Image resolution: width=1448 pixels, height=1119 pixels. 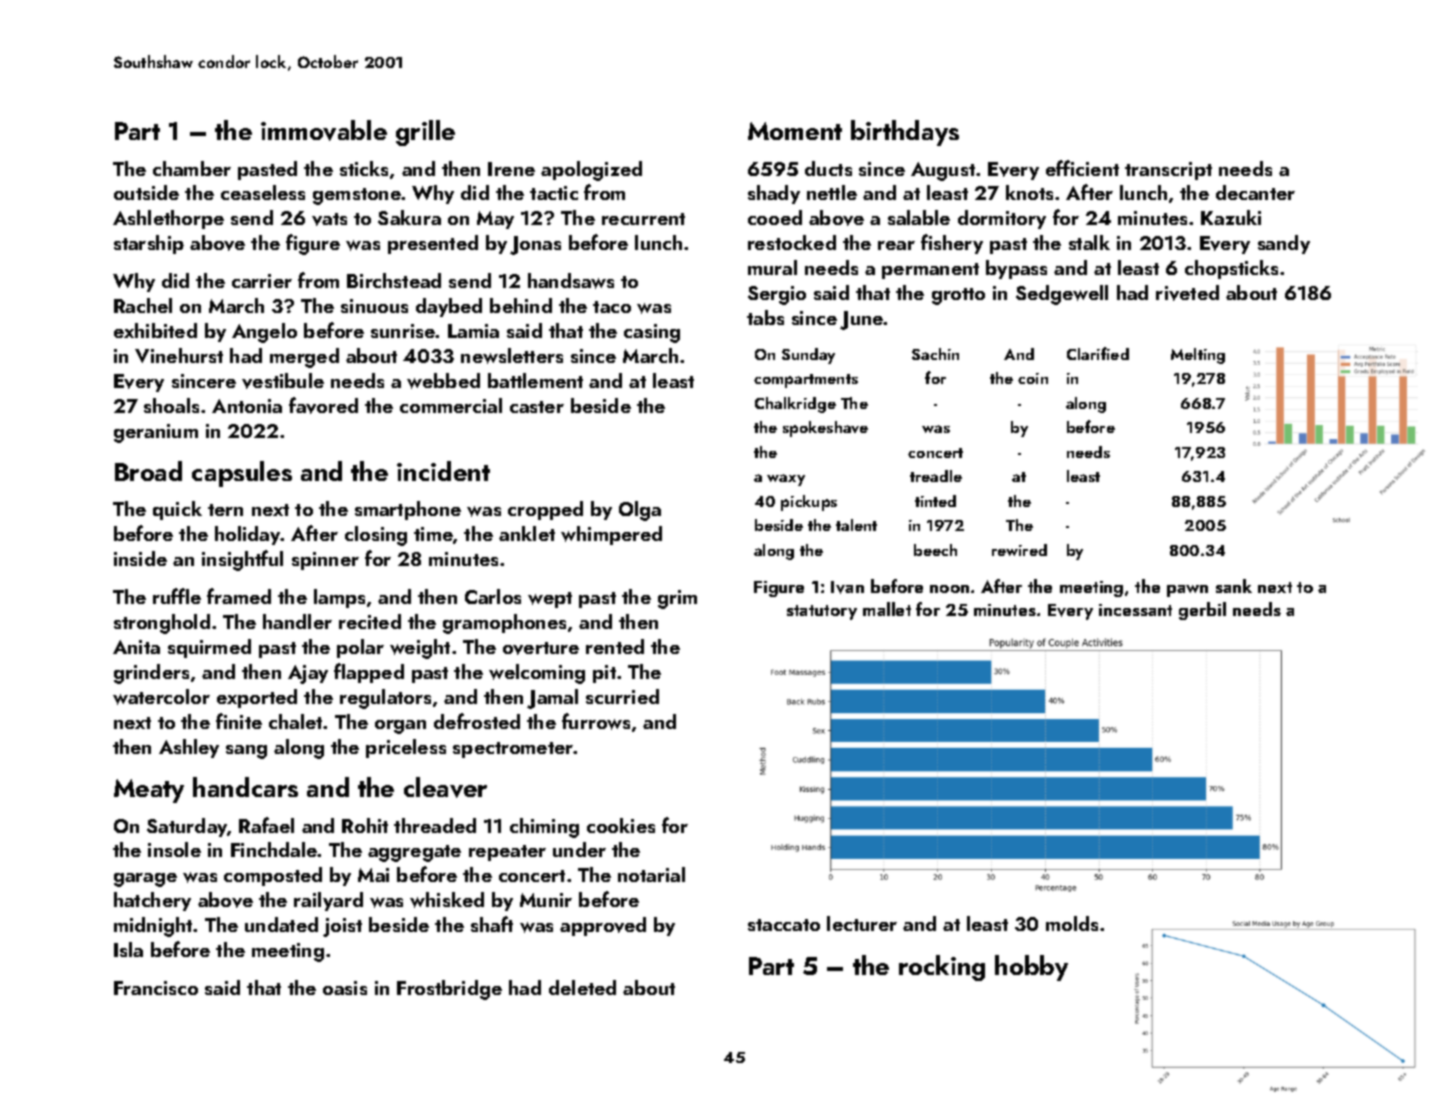 What do you see at coordinates (445, 787) in the screenshot?
I see `cleaver` at bounding box center [445, 787].
